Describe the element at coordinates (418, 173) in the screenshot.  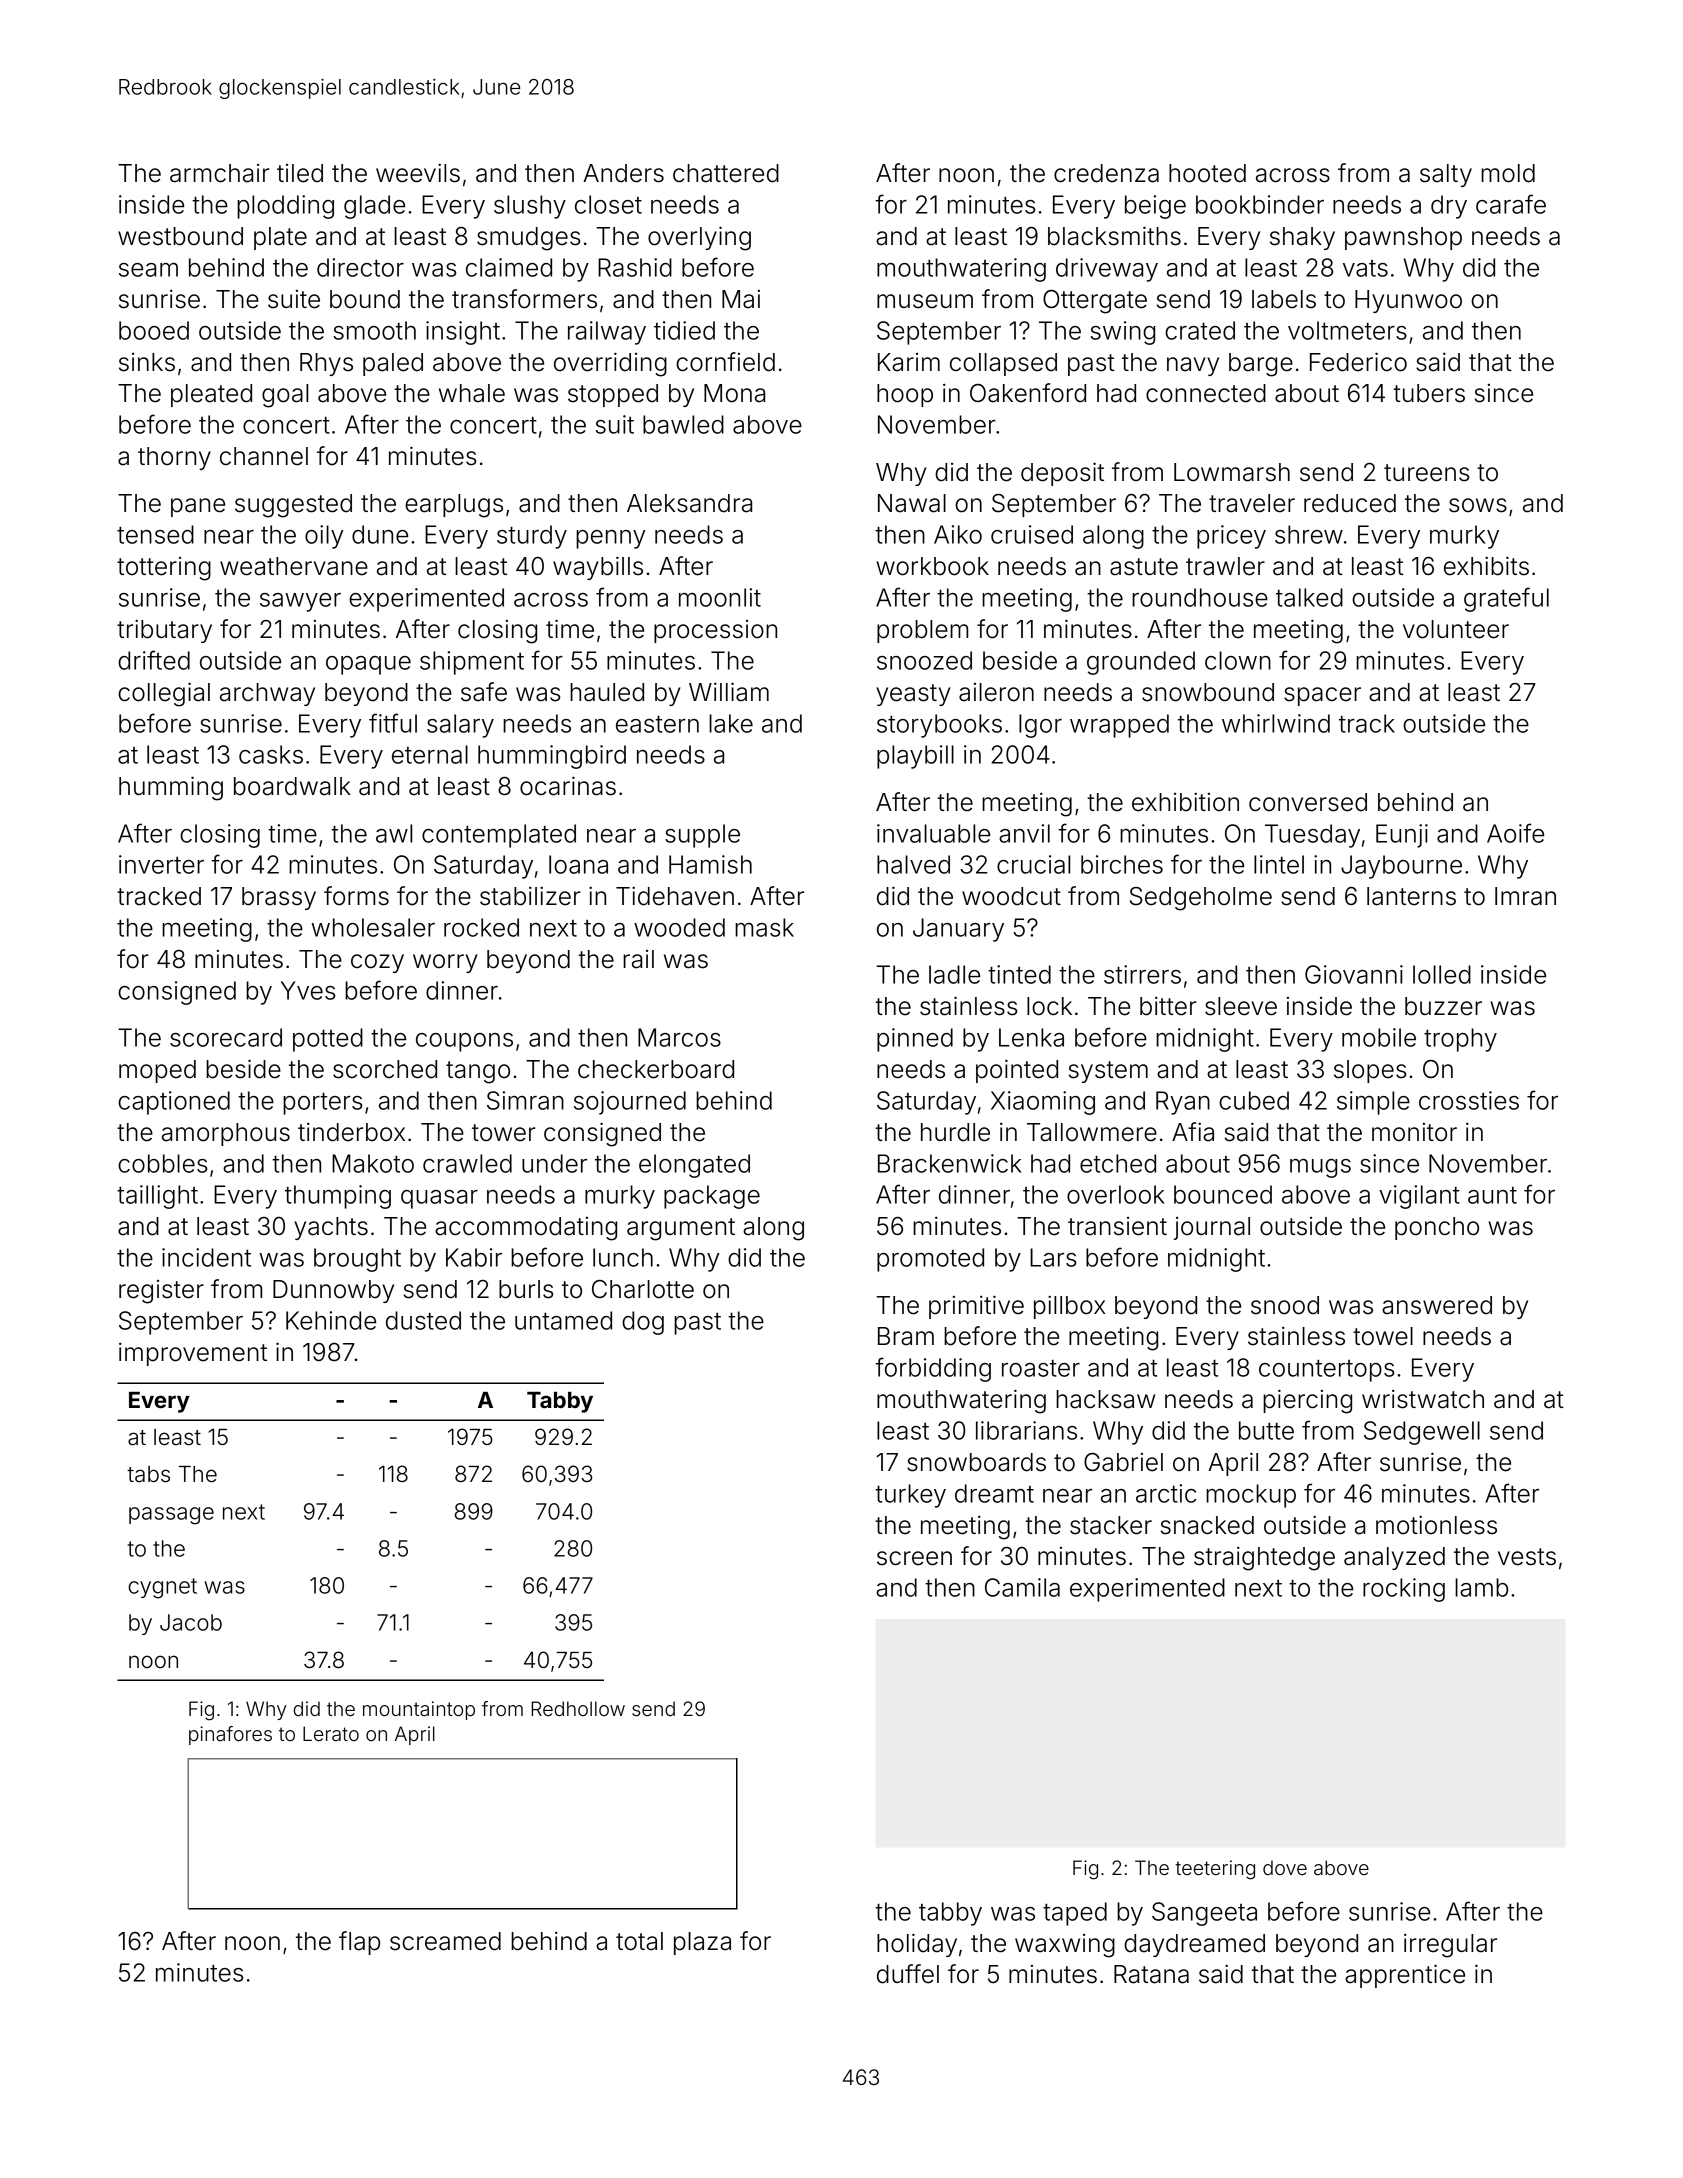
I see `weevils` at that location.
